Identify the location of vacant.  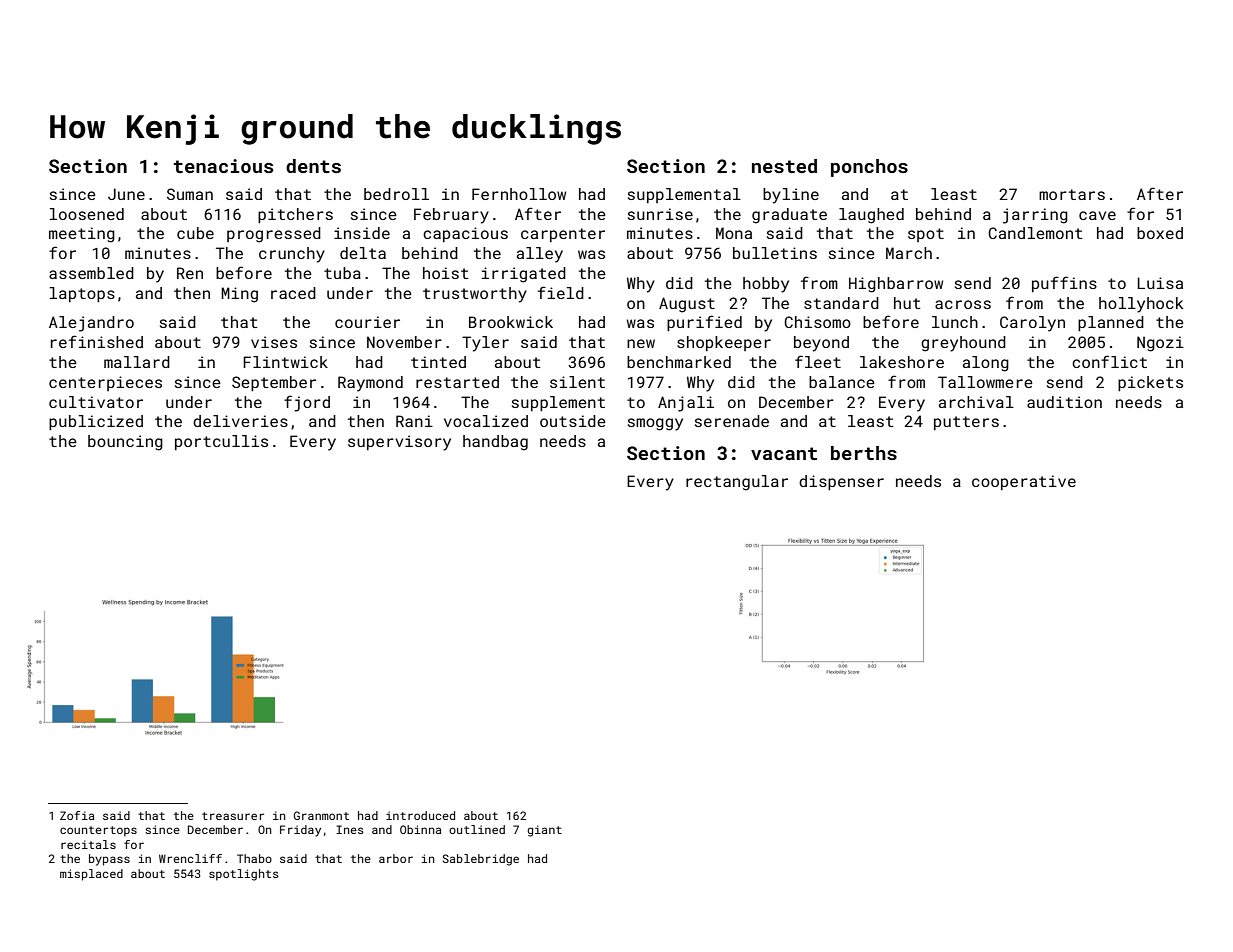
(784, 453).
